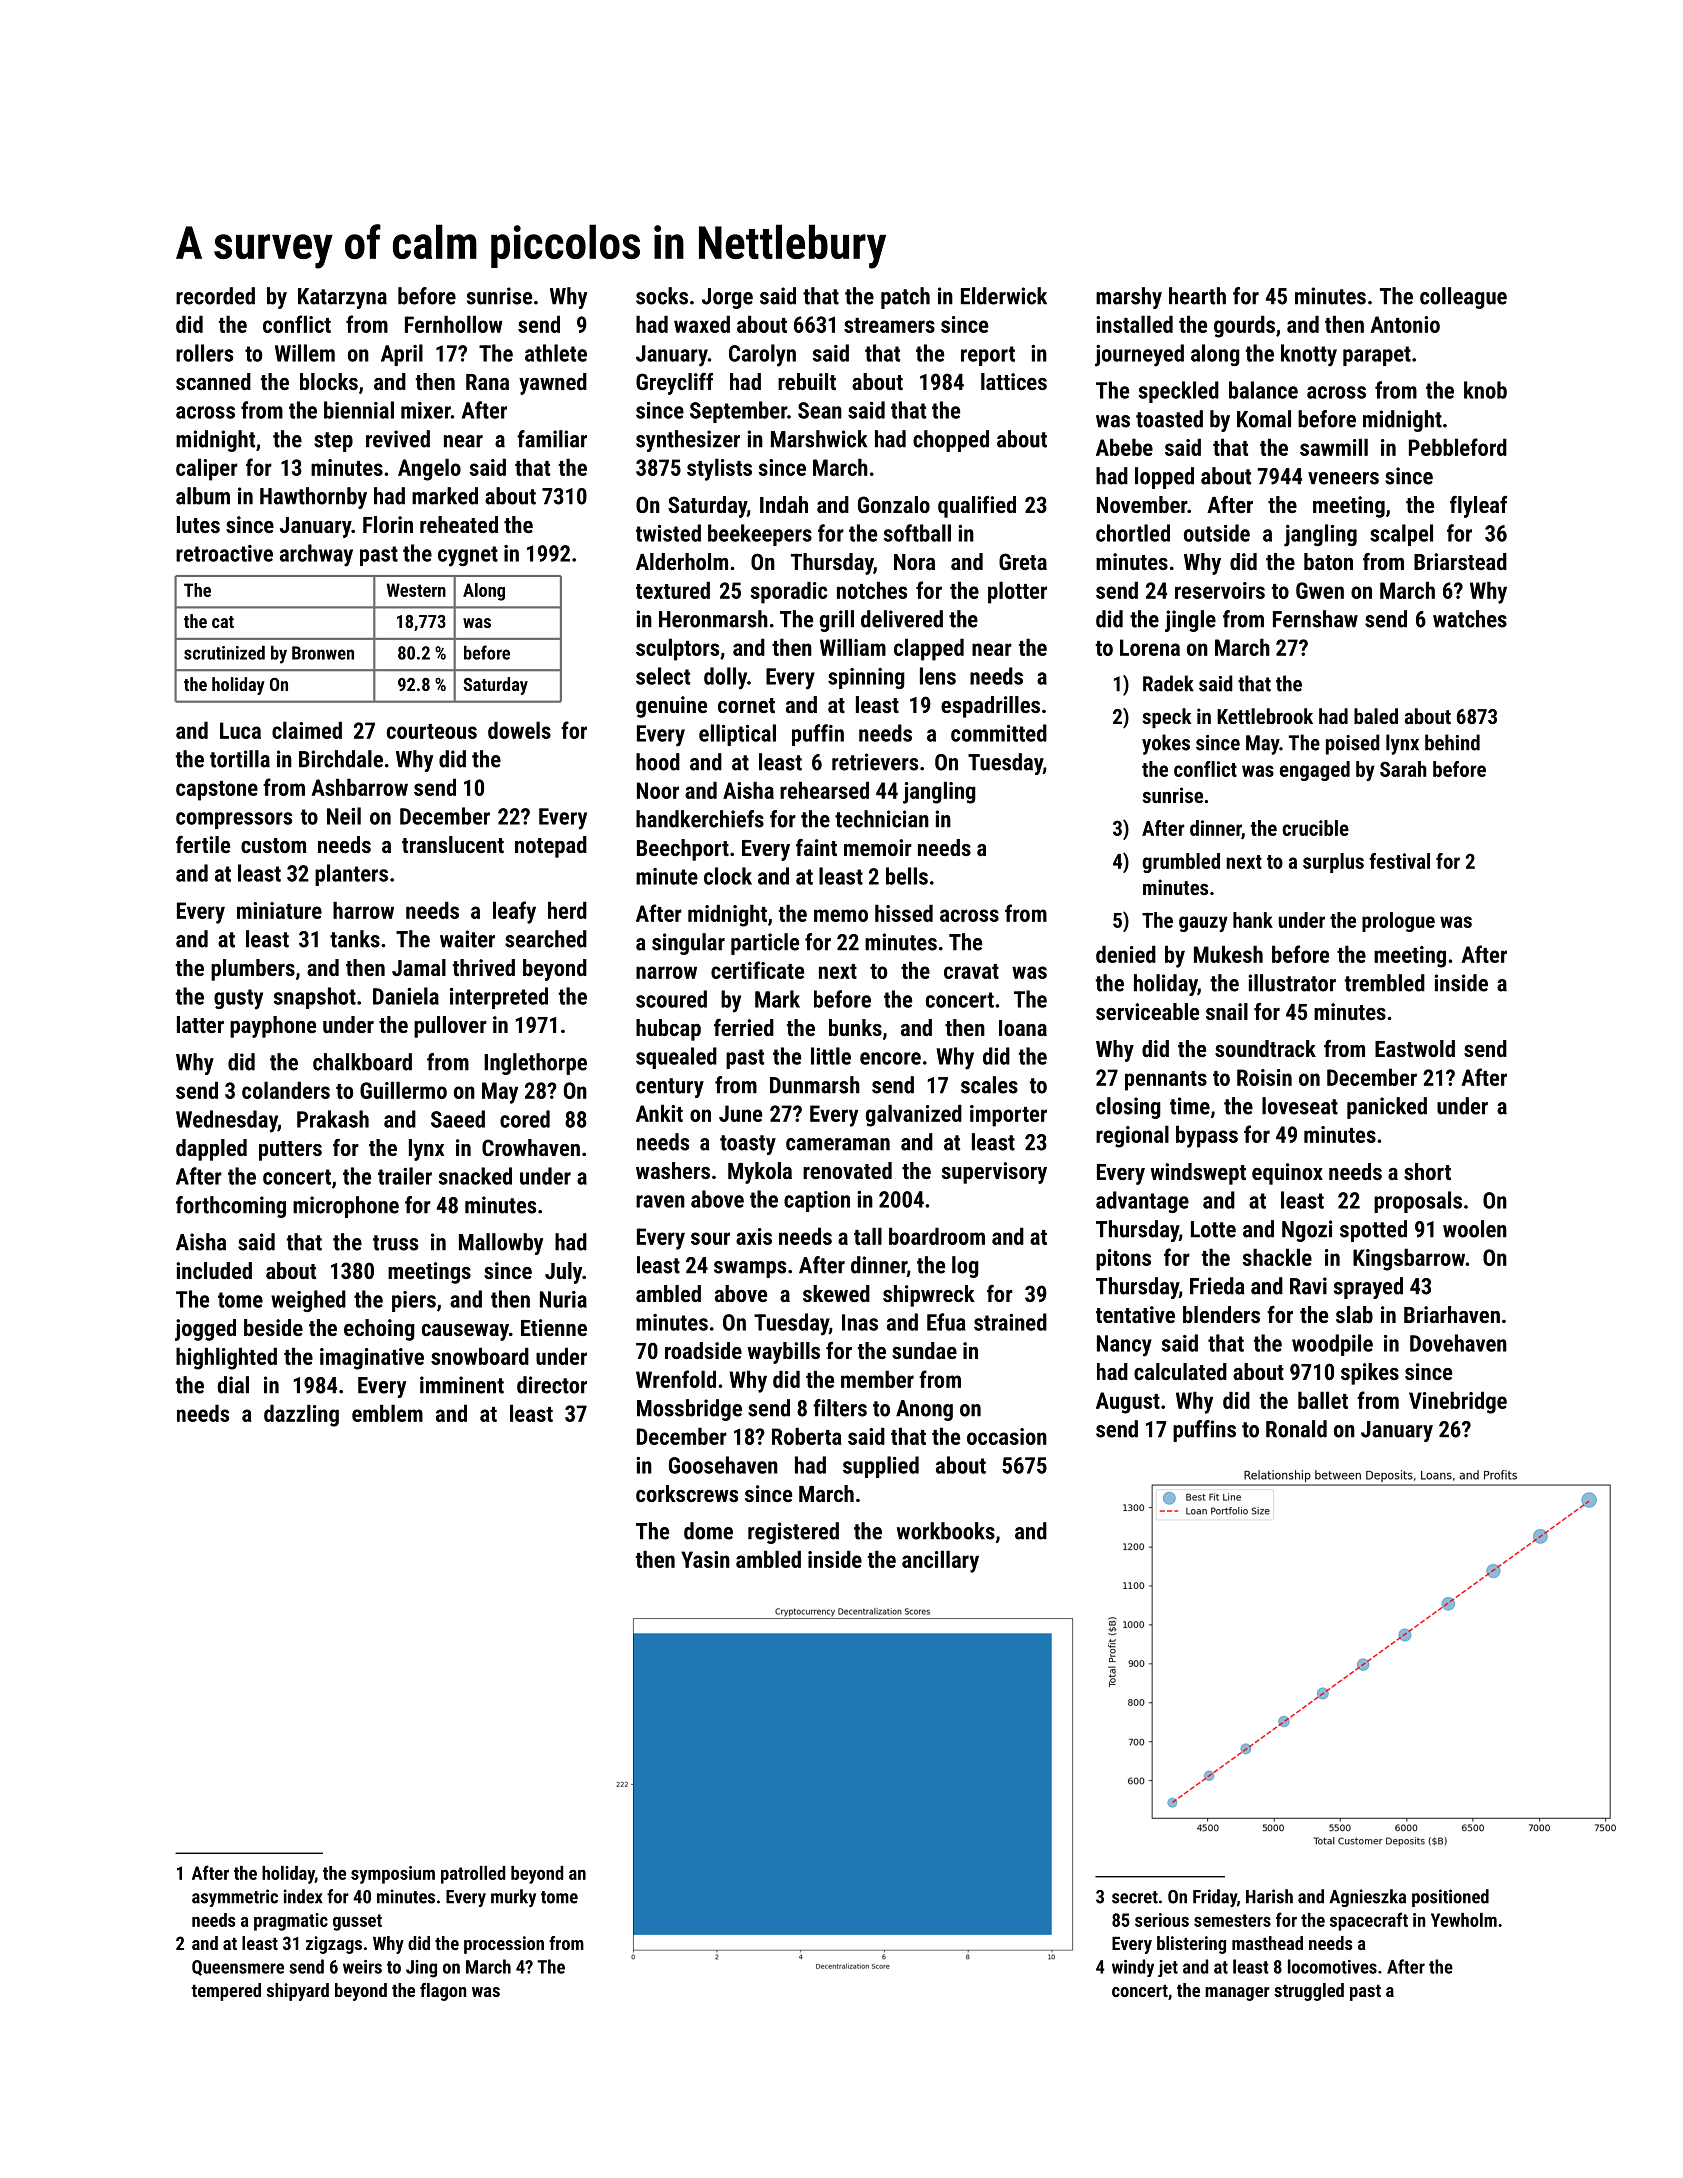 The width and height of the screenshot is (1683, 2178). What do you see at coordinates (1197, 296) in the screenshot?
I see `hearth` at bounding box center [1197, 296].
